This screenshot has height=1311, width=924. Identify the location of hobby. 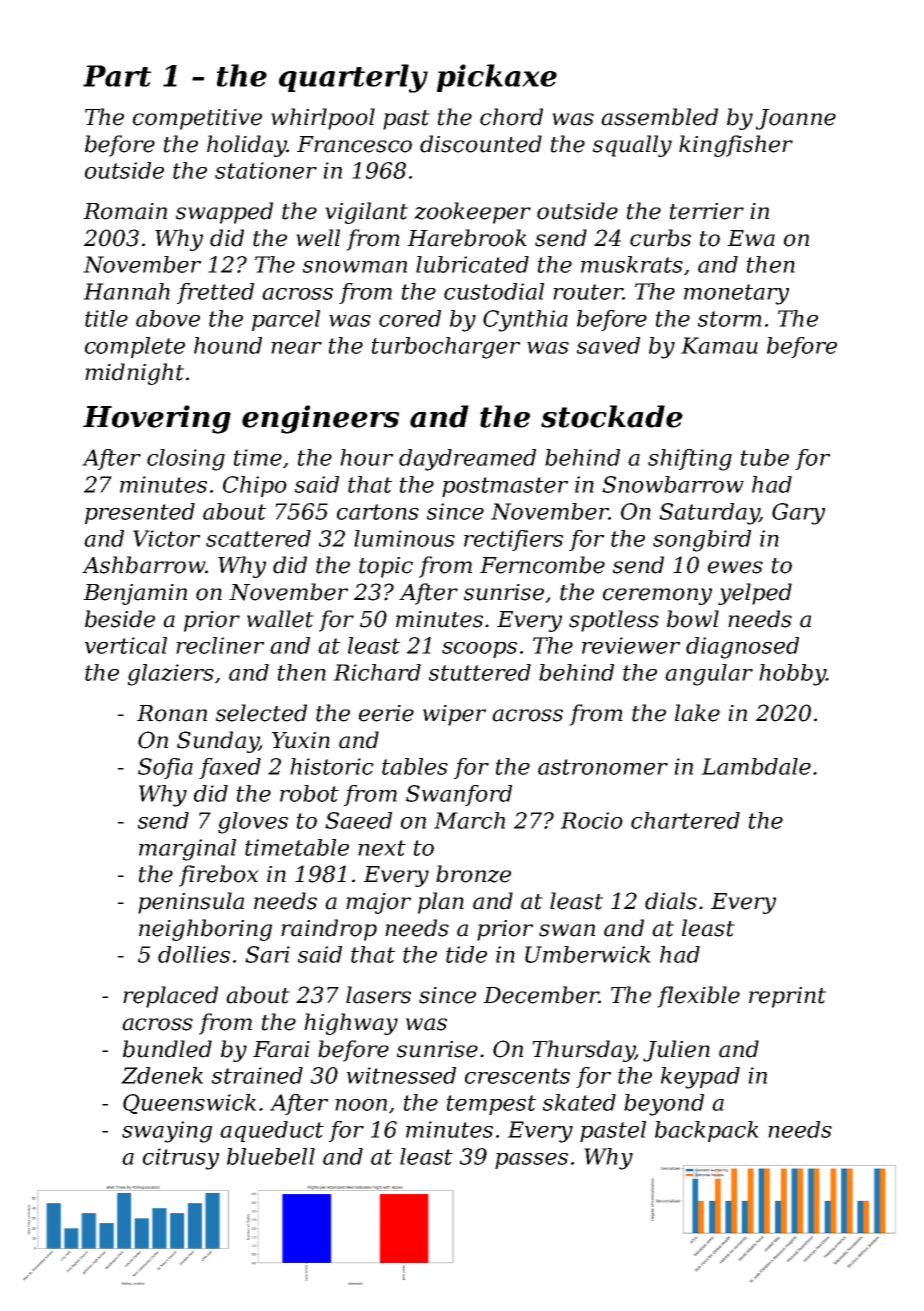
(792, 675).
